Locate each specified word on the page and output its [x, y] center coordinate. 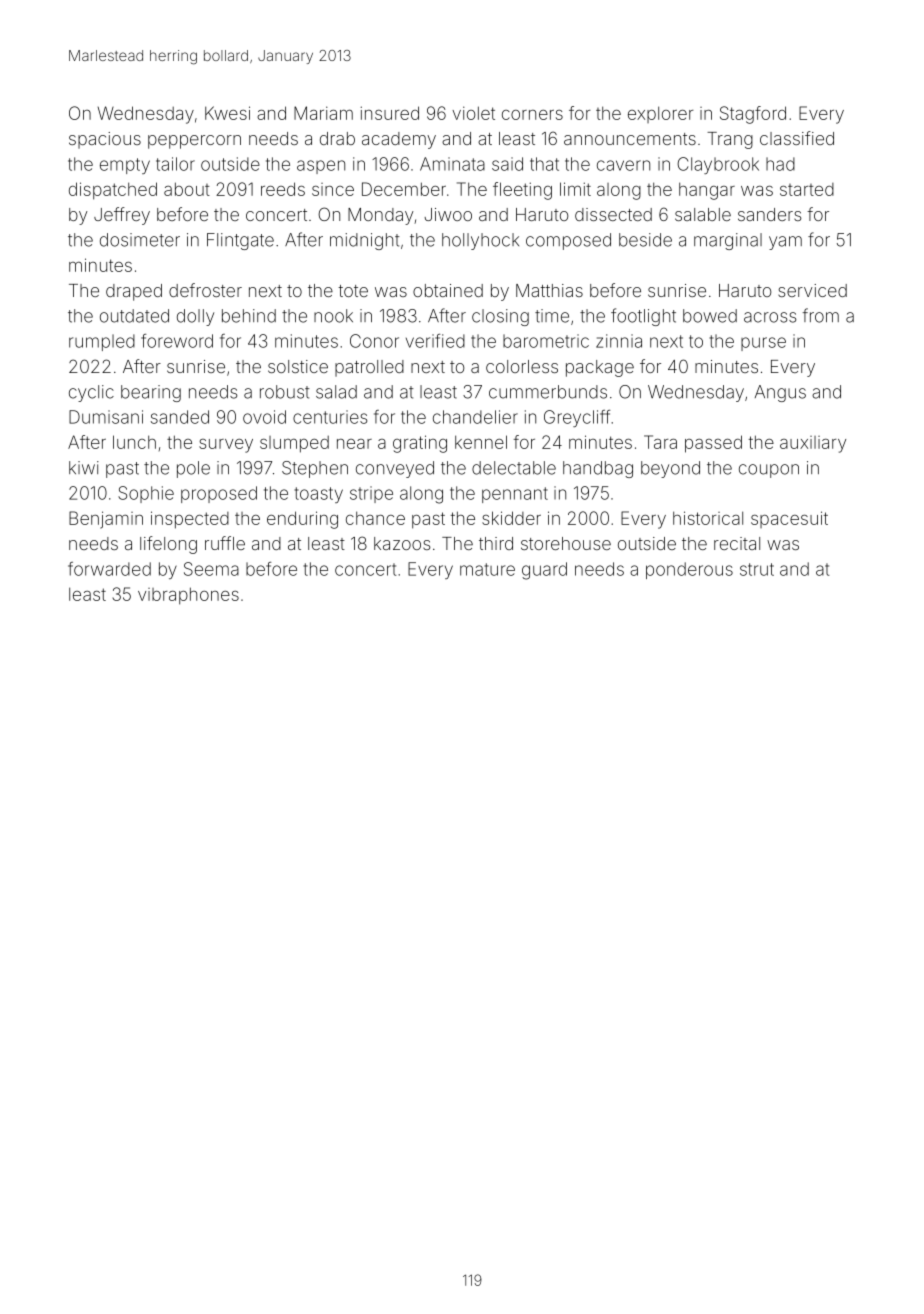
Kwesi [227, 113]
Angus [780, 393]
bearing [151, 393]
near [354, 444]
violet [473, 113]
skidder [511, 518]
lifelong [168, 545]
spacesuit [789, 519]
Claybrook [718, 165]
